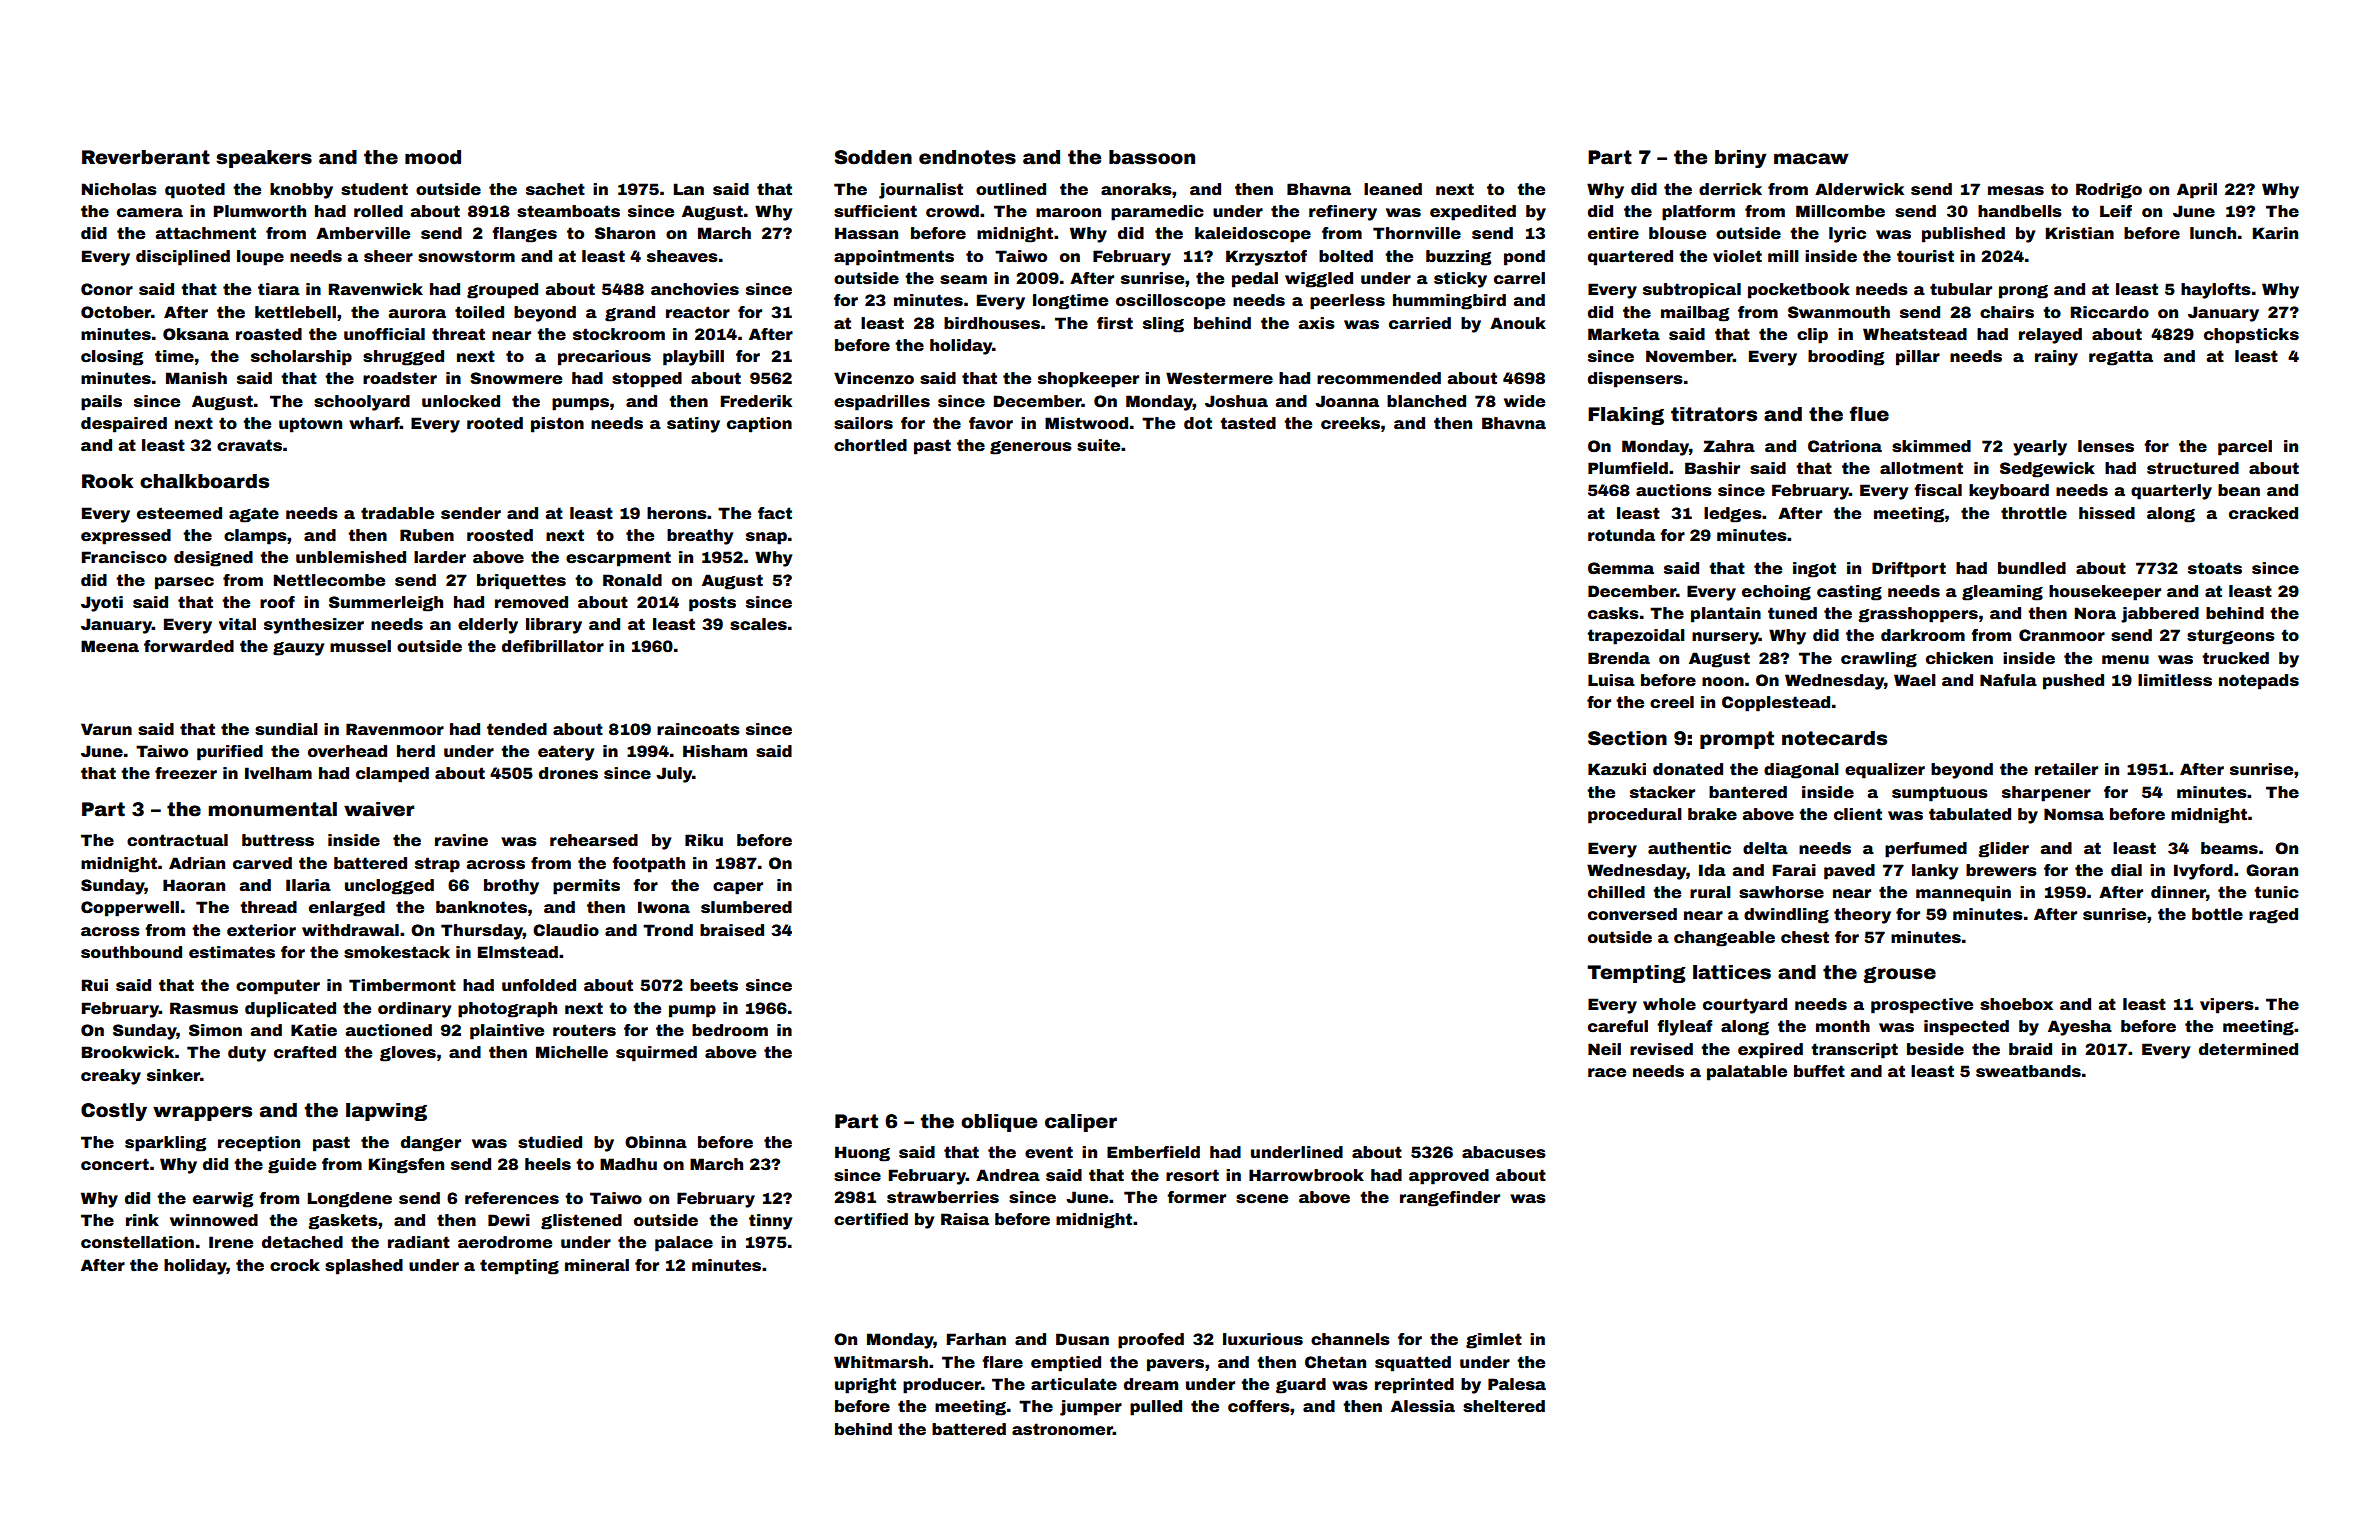 The image size is (2380, 1540). I want to click on vipers, so click(2227, 1006).
